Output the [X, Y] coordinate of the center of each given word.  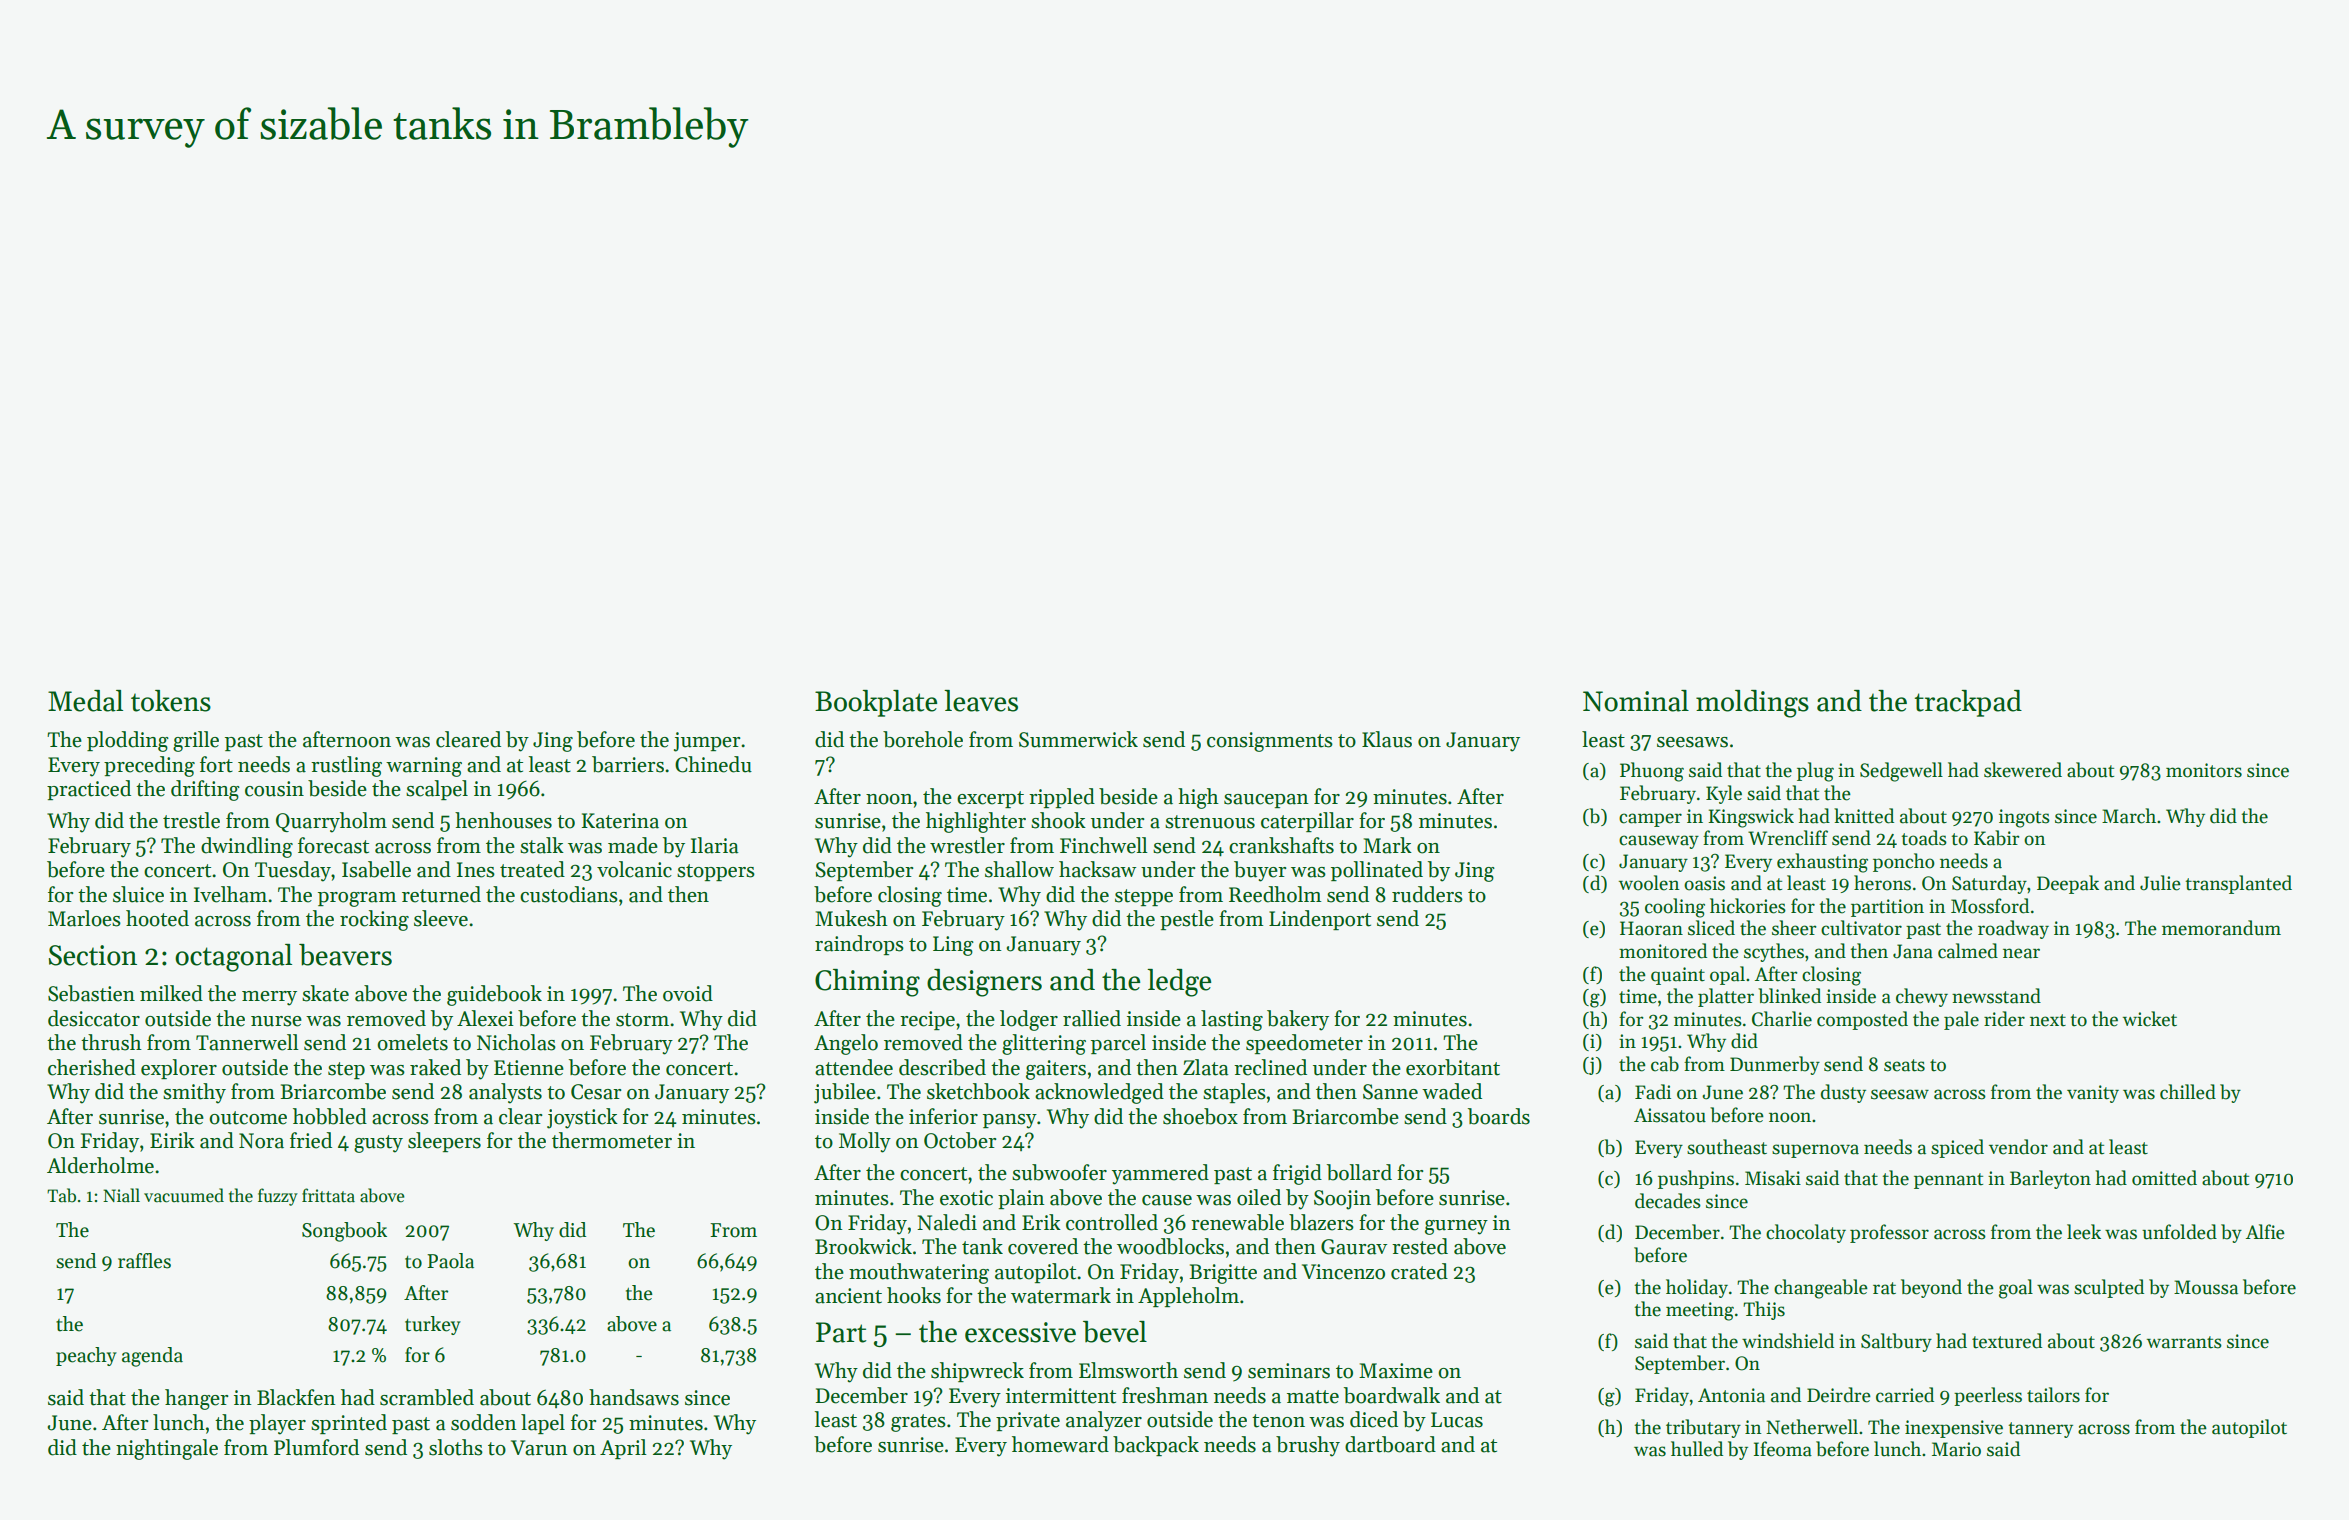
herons [1882, 883]
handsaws [634, 1397]
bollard [1359, 1172]
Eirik [172, 1140]
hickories [1748, 906]
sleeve [441, 918]
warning [424, 767]
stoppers [716, 872]
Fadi [1653, 1092]
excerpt [990, 799]
